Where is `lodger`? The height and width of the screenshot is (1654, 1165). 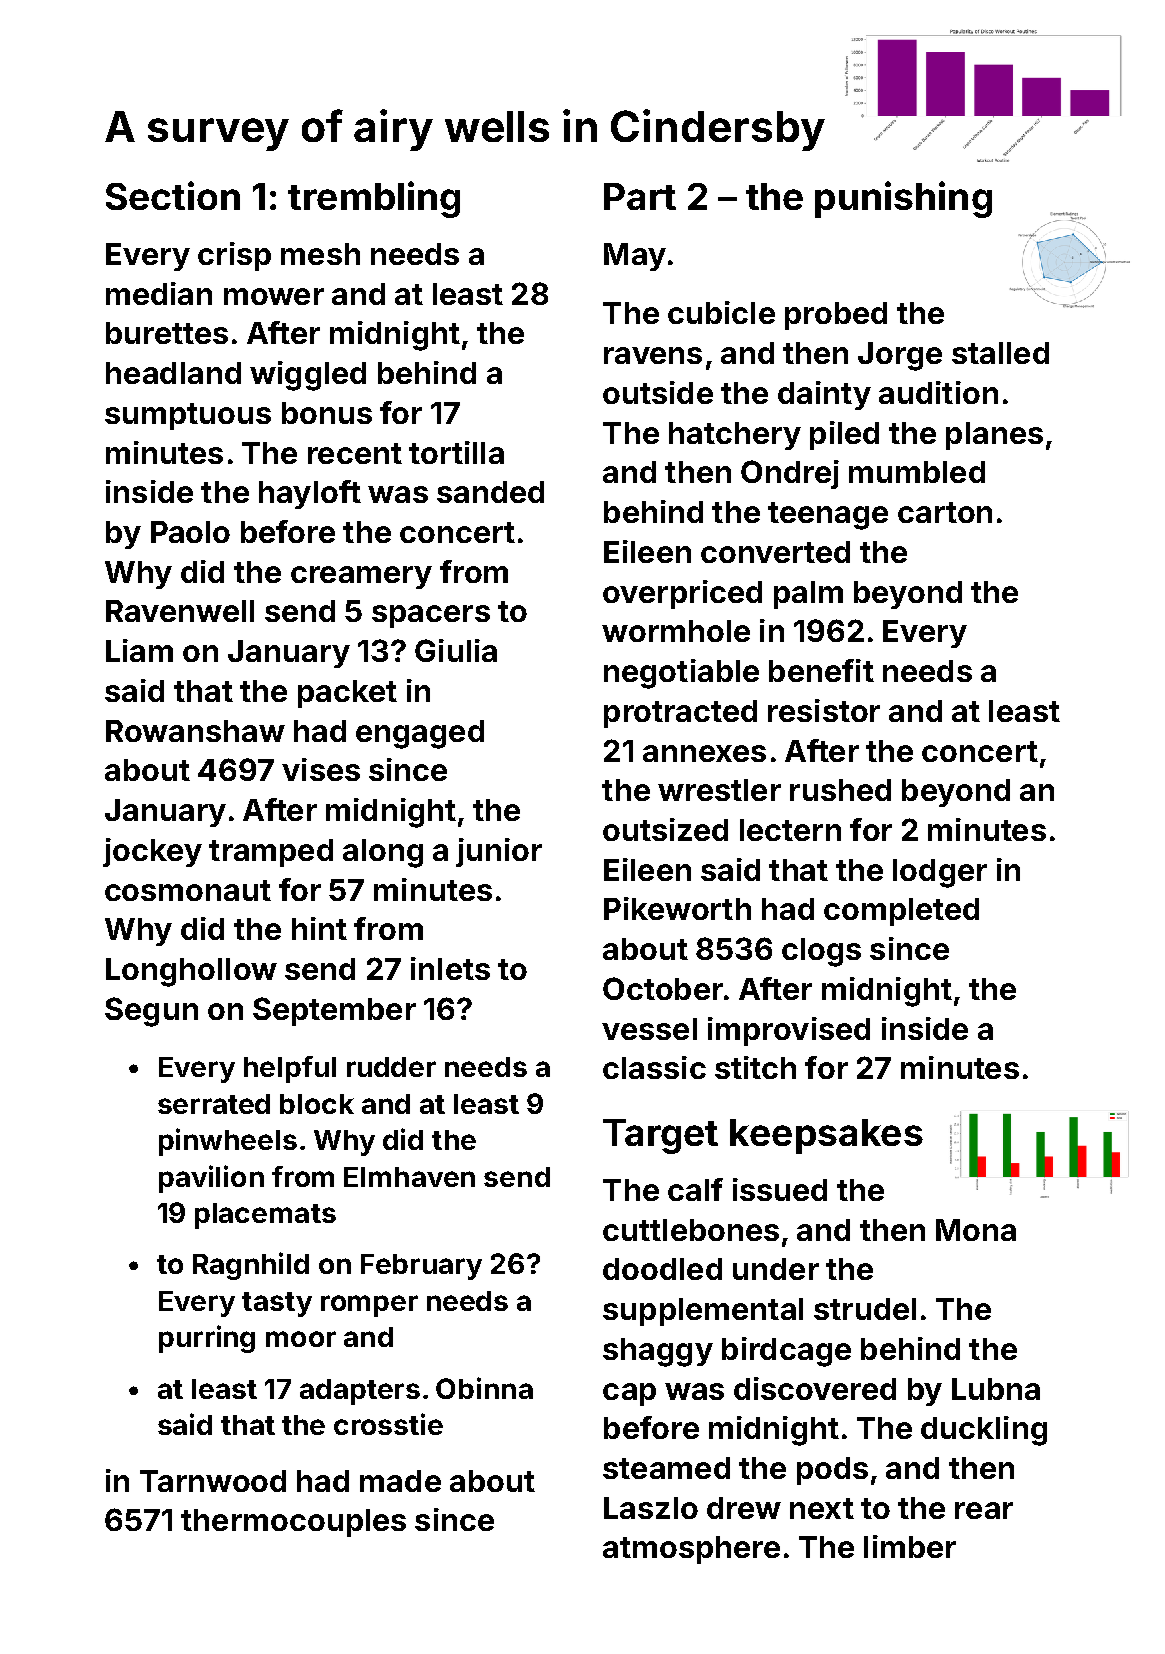
lodger is located at coordinates (940, 873).
